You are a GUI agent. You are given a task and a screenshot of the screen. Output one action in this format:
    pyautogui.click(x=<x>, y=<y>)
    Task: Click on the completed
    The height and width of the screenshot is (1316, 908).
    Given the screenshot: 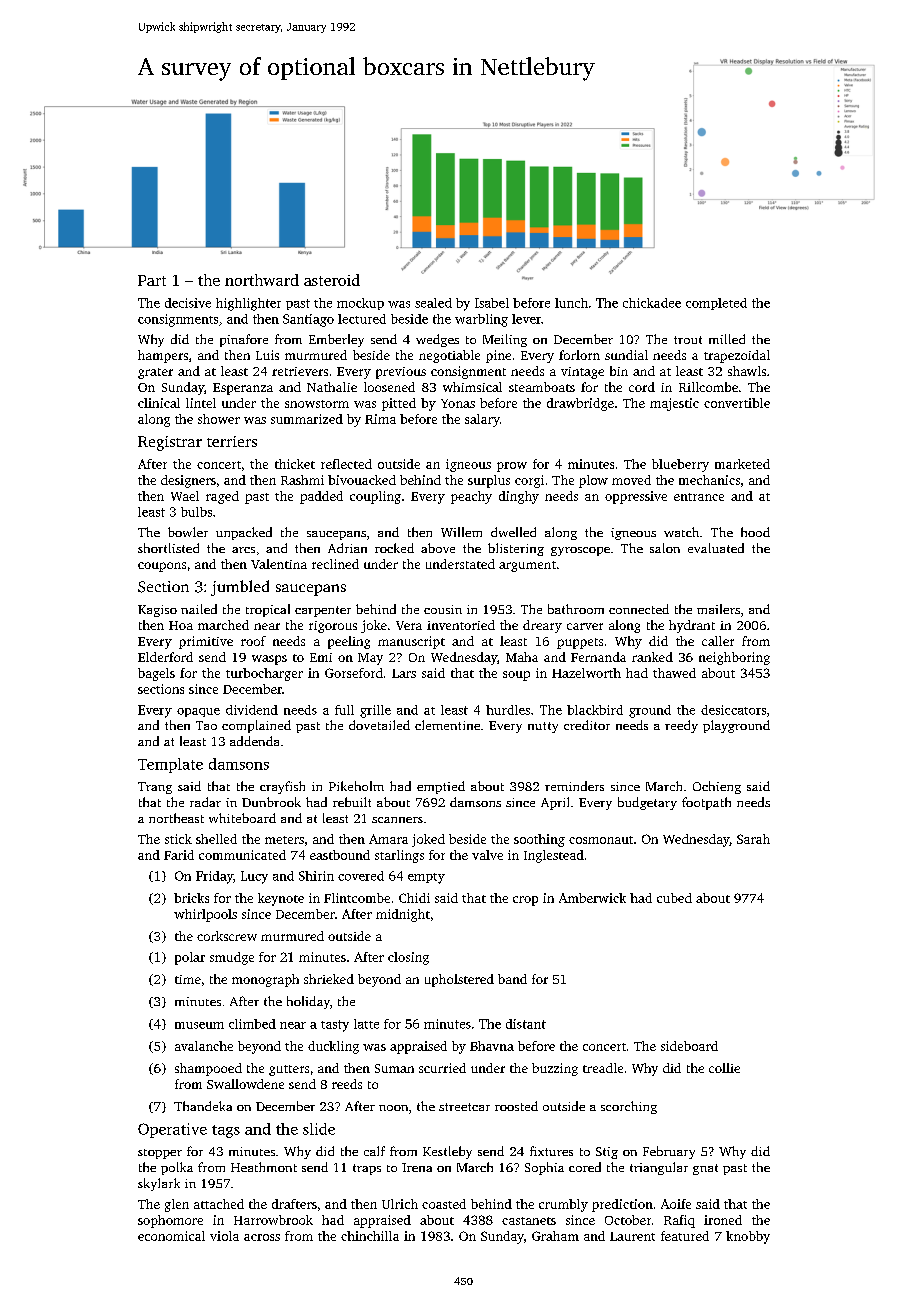 What is the action you would take?
    pyautogui.click(x=716, y=304)
